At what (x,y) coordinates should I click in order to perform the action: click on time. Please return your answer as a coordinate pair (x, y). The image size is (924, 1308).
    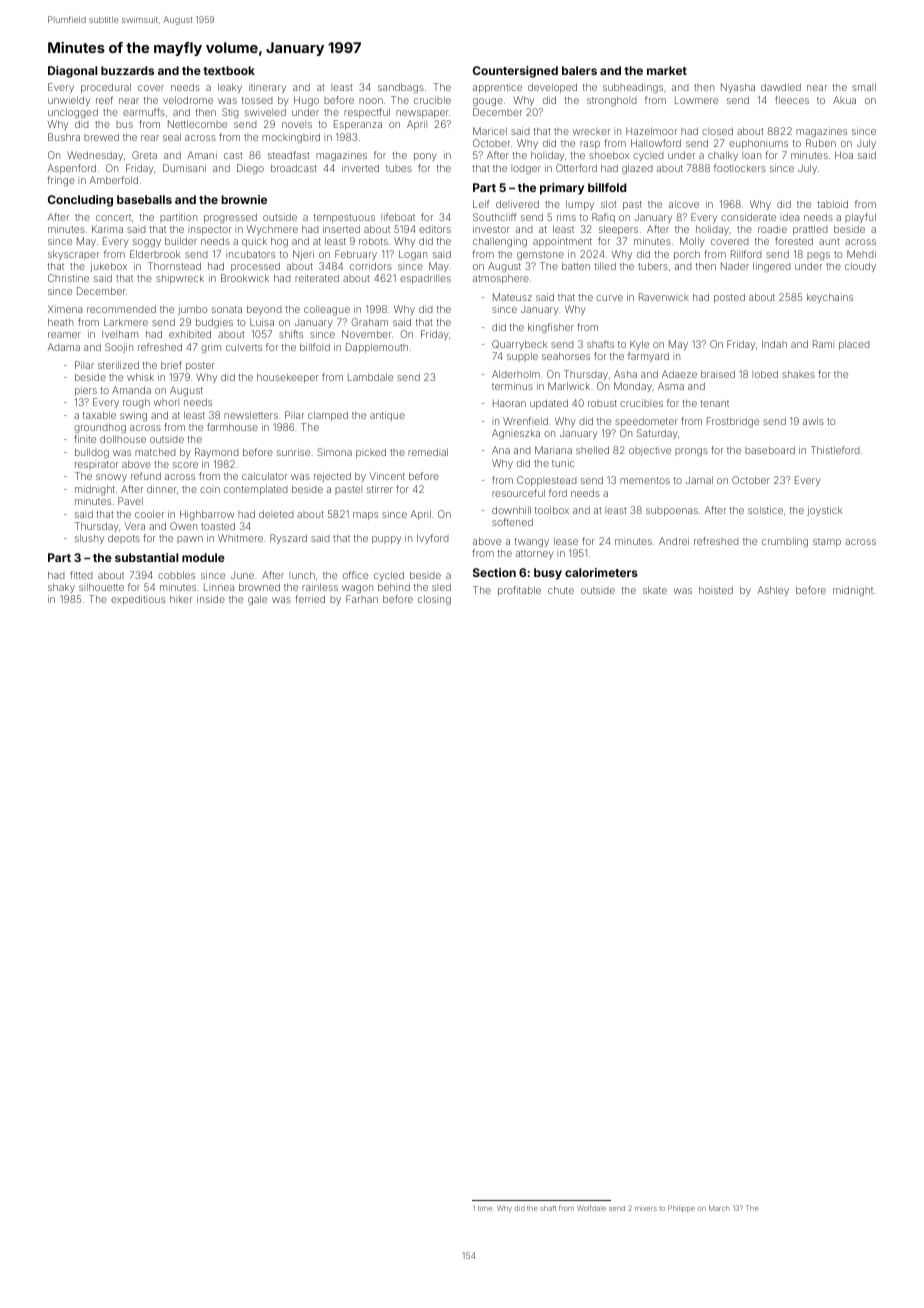
    Looking at the image, I should click on (485, 1208).
